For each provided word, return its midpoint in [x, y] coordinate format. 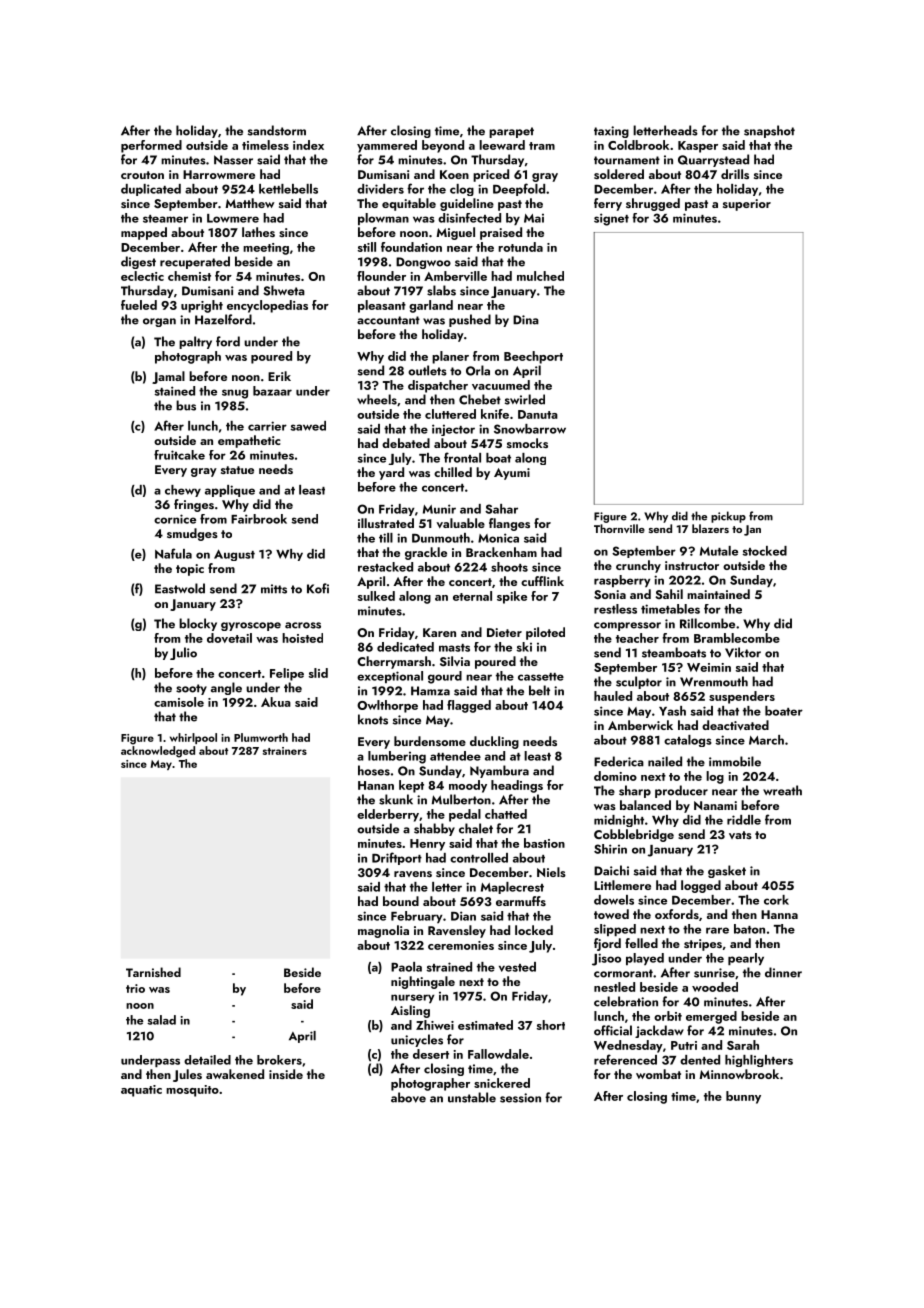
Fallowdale [498, 1054]
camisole [179, 702]
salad [161, 1020]
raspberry [622, 581]
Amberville [455, 276]
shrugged [653, 204]
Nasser [233, 160]
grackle [426, 553]
